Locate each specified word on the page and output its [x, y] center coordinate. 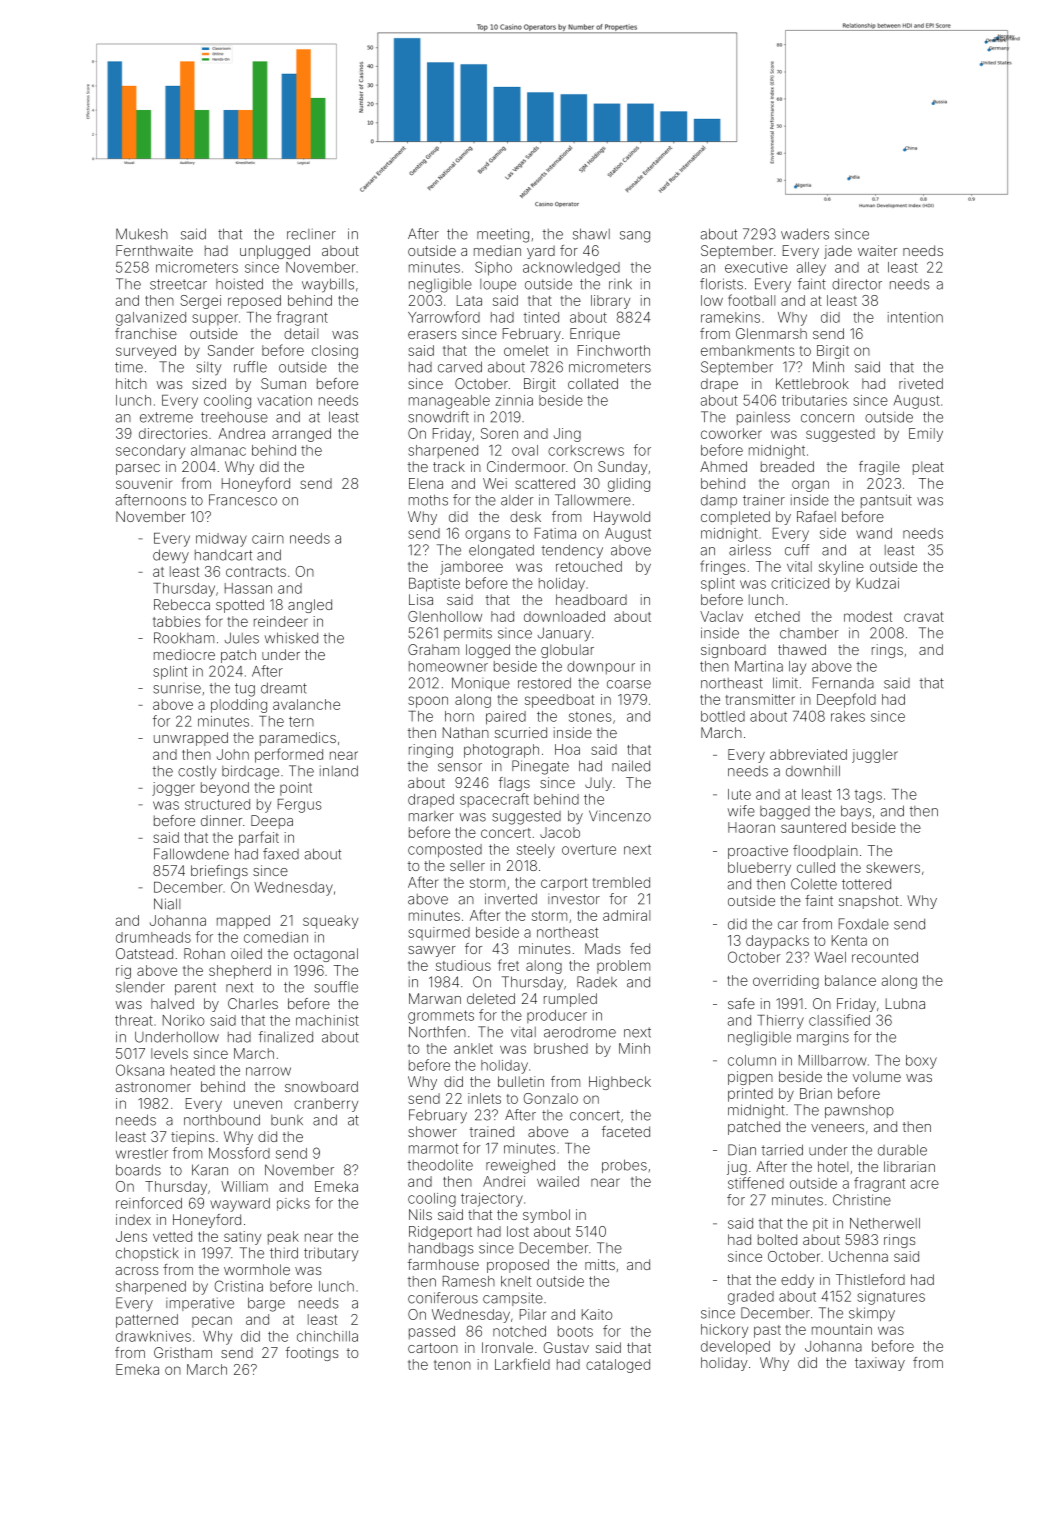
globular [567, 651]
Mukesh [142, 234]
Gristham [183, 1352]
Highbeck [620, 1083]
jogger [173, 789]
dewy [171, 556]
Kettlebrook [812, 383]
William [244, 1186]
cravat [924, 617]
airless [750, 550]
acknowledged [571, 269]
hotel [833, 1166]
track [449, 466]
